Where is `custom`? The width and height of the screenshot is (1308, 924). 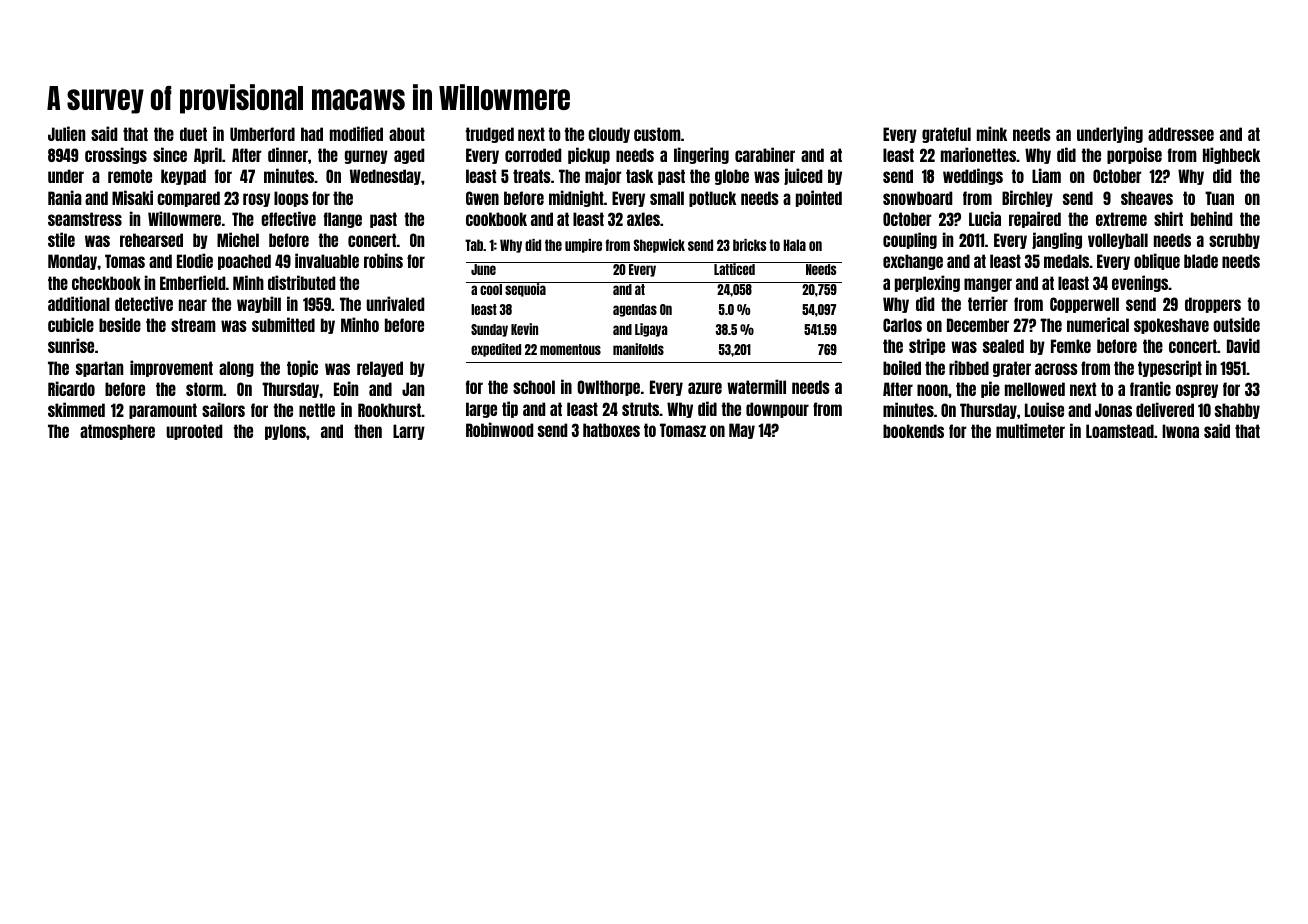
custom is located at coordinates (657, 134).
